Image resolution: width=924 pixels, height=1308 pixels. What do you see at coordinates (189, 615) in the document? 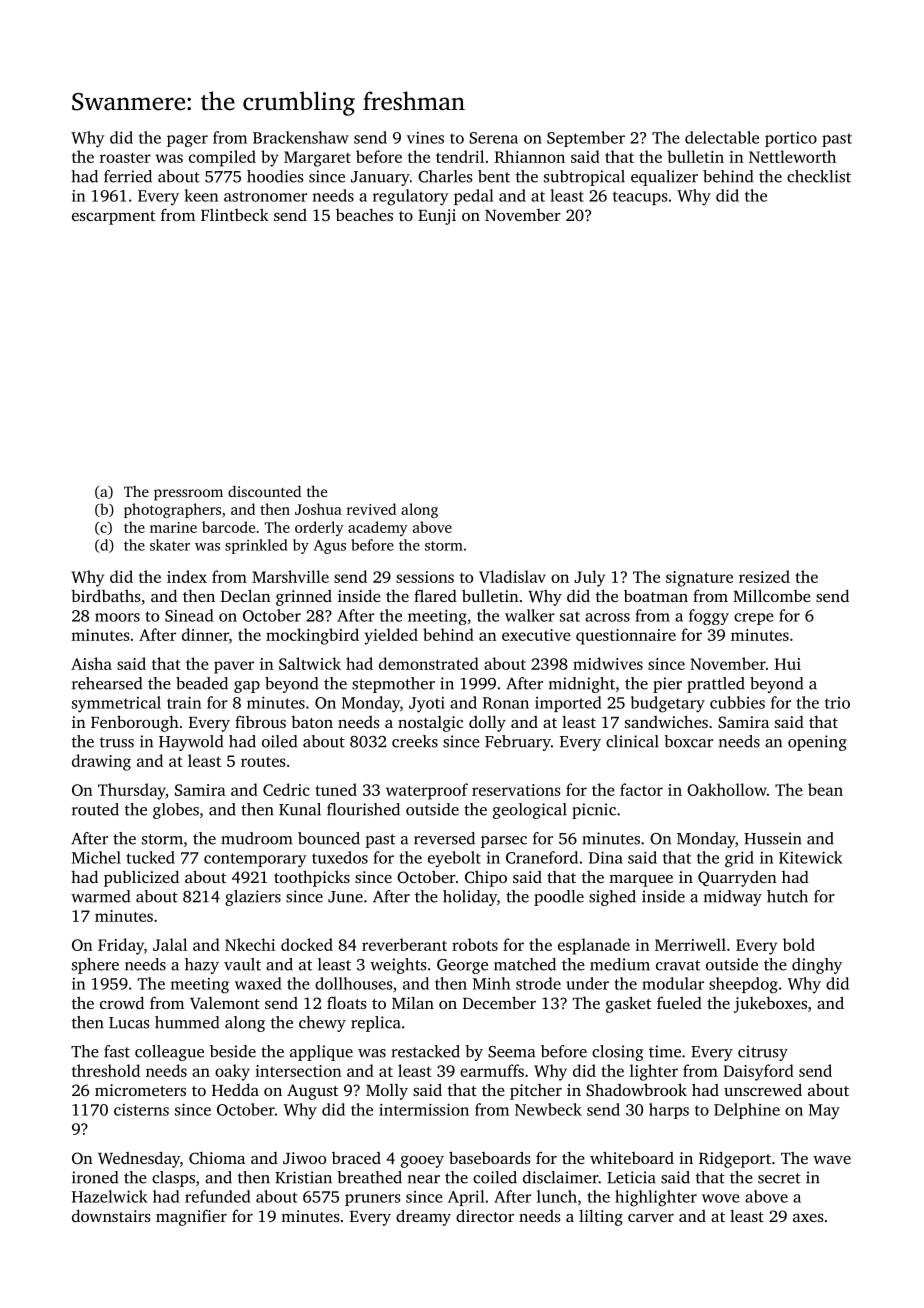
I see `Sinead` at bounding box center [189, 615].
